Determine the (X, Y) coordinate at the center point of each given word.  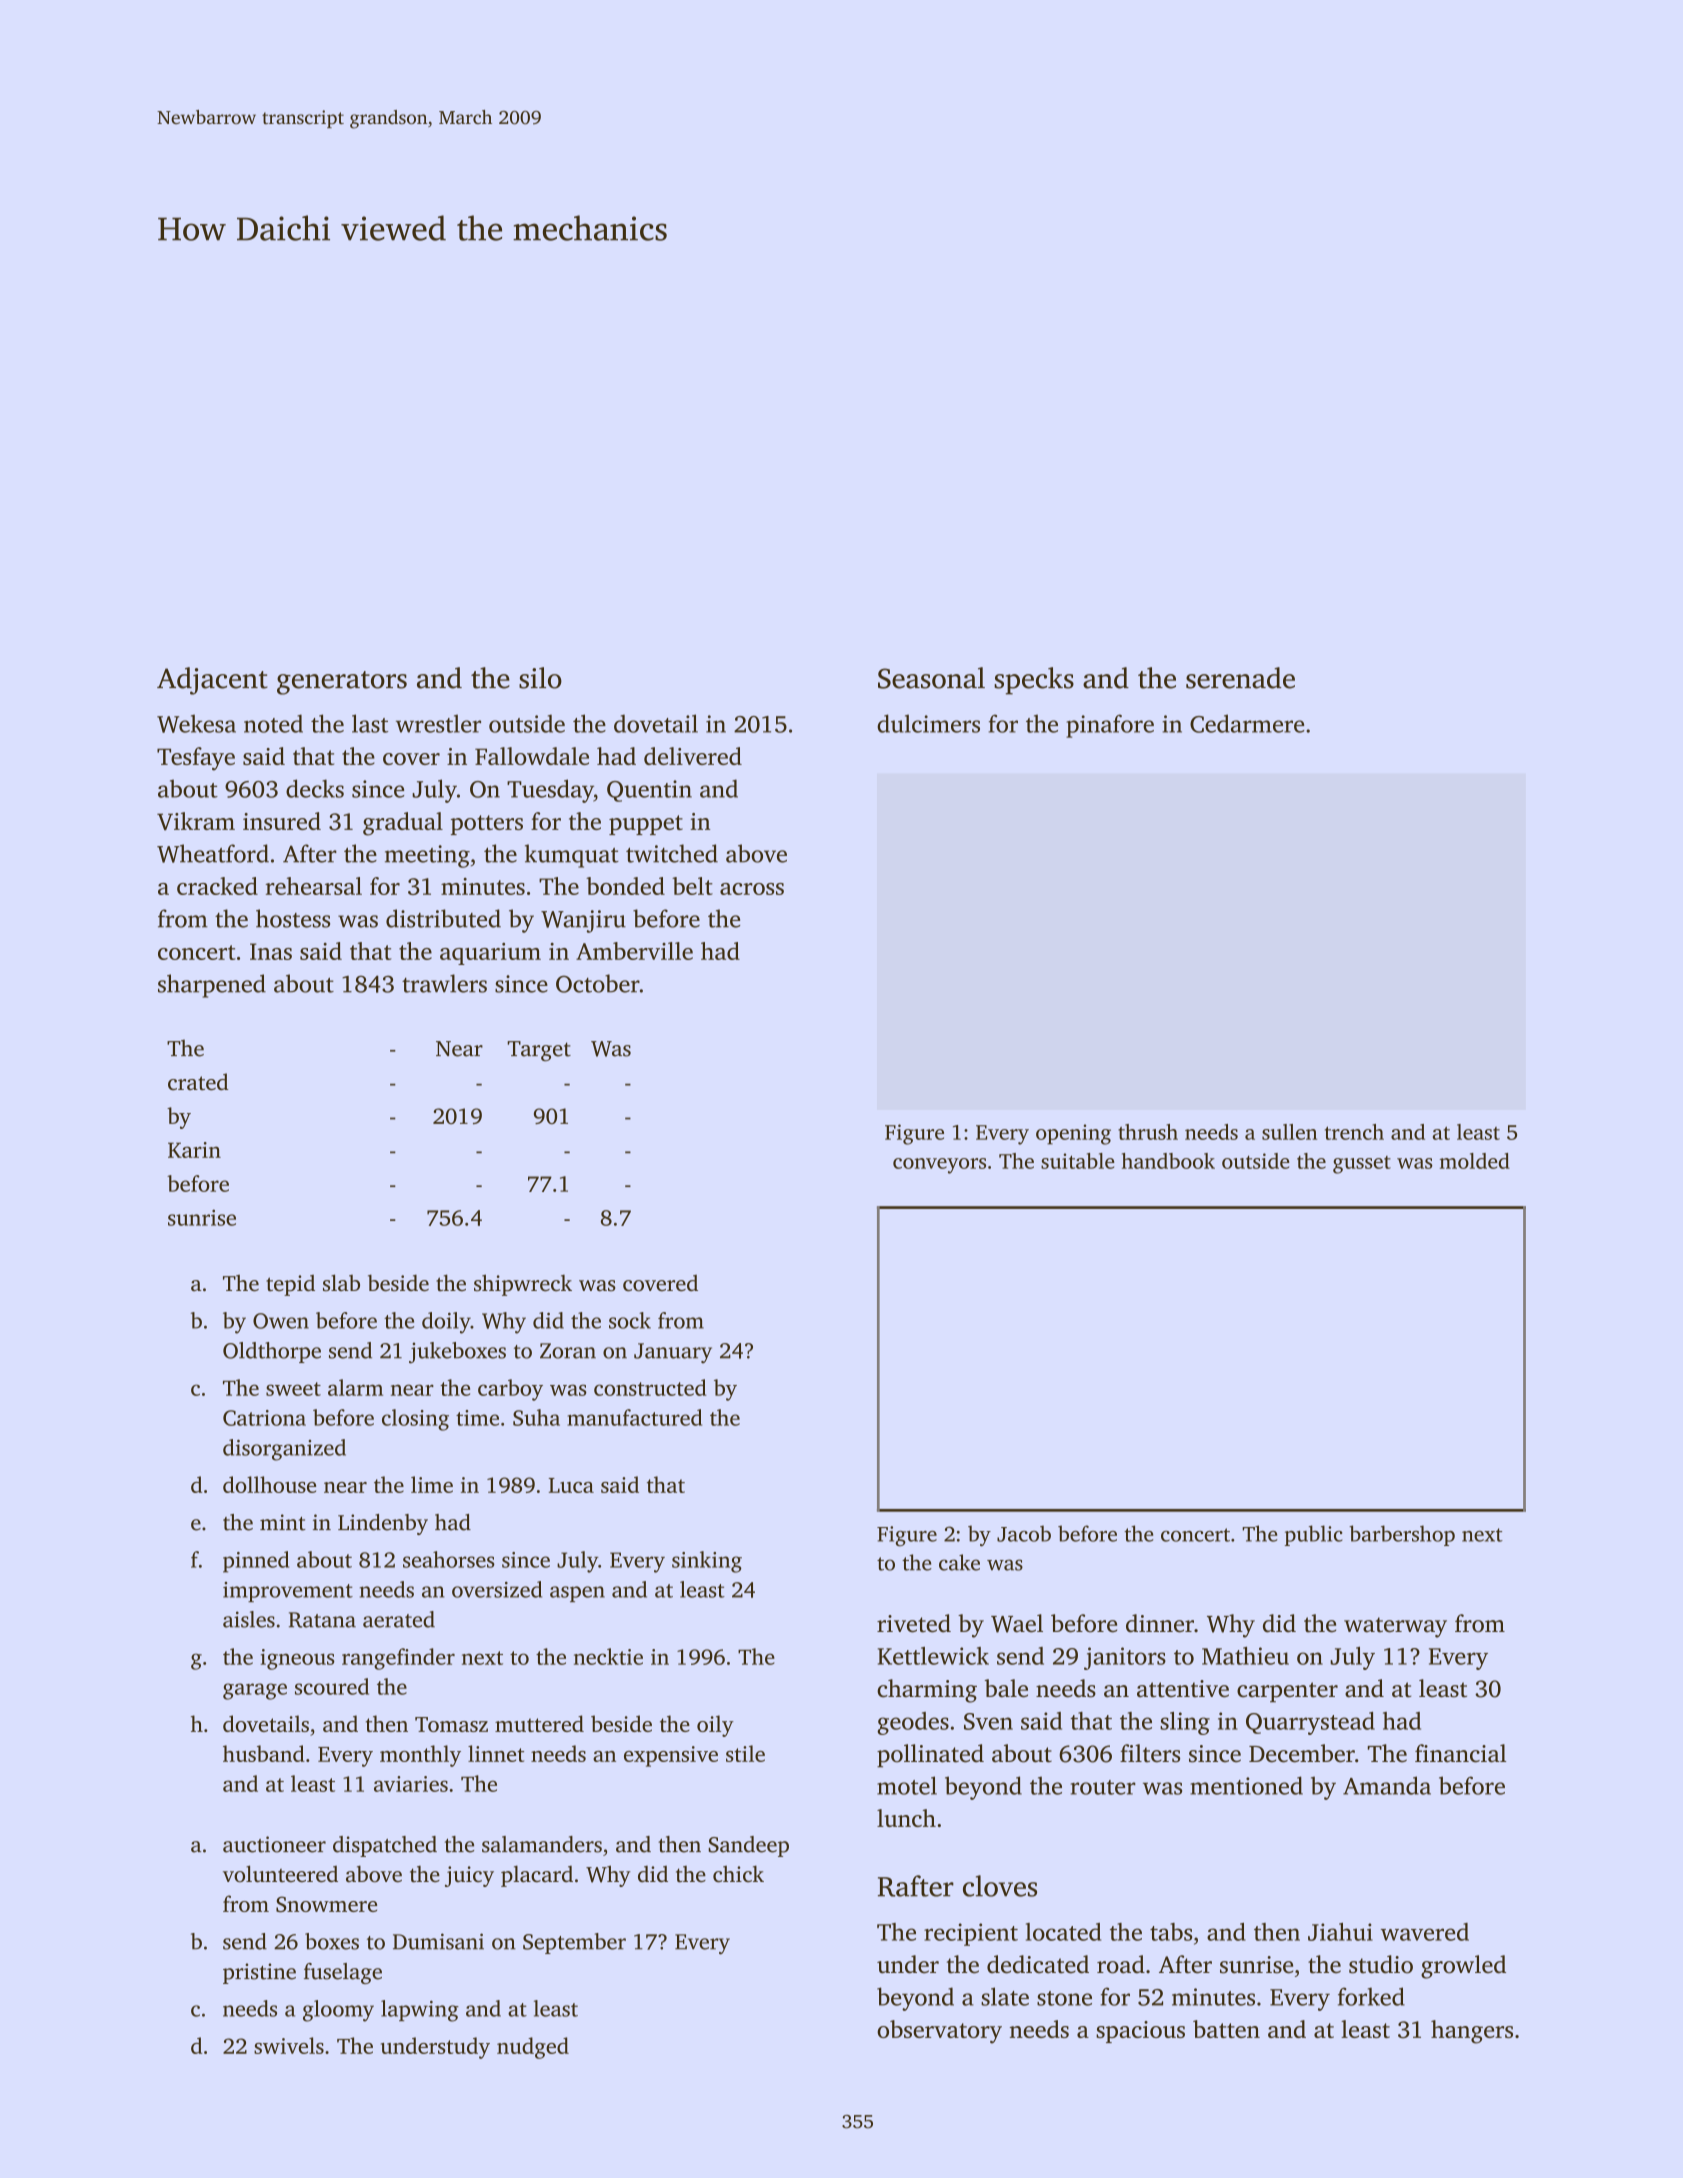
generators (342, 683)
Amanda (1387, 1785)
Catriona (264, 1418)
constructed (650, 1387)
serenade (1240, 678)
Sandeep (748, 1846)
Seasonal (931, 678)
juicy (469, 1876)
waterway (1395, 1627)
